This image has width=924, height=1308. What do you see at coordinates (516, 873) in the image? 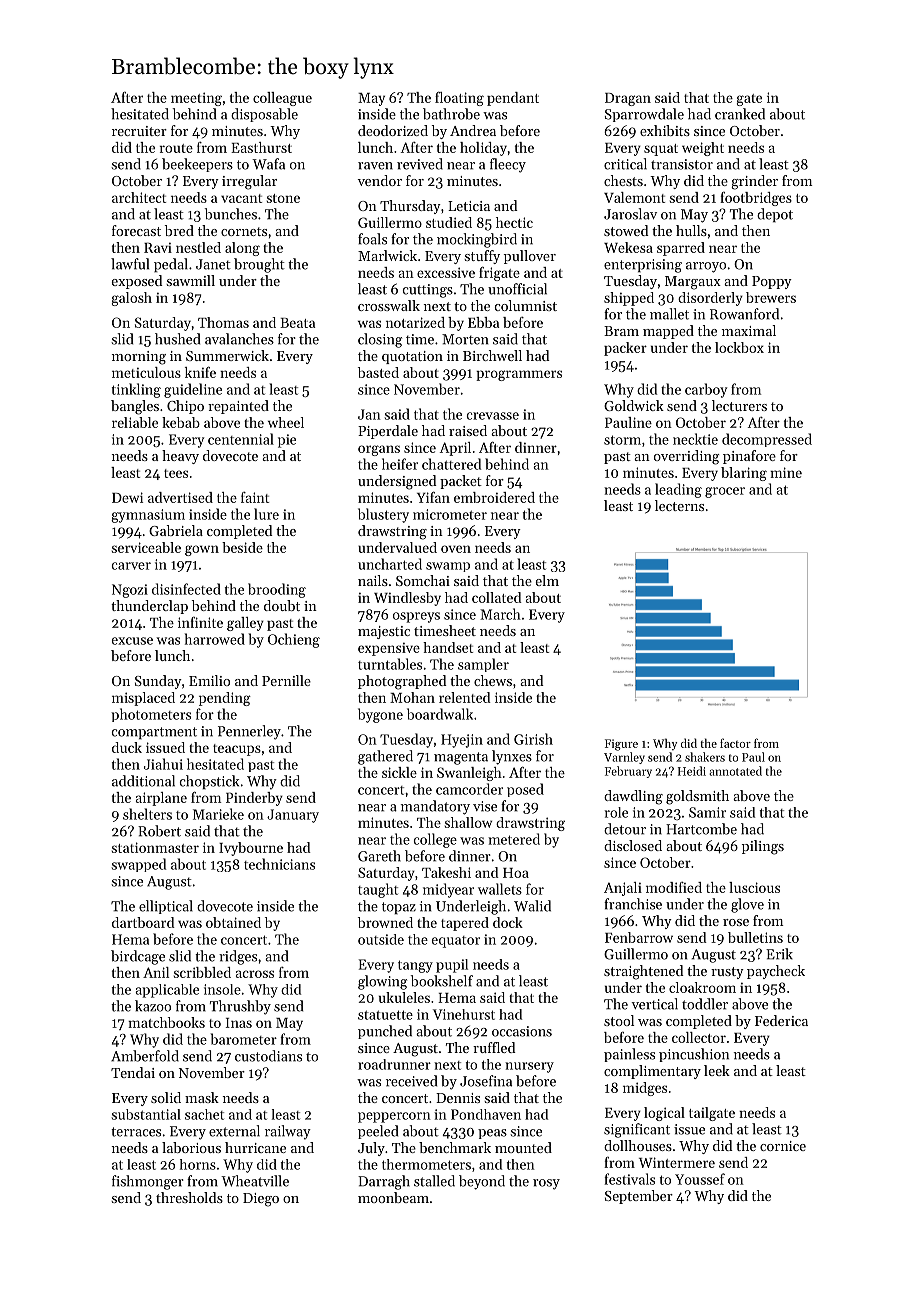
I see `Hoa` at bounding box center [516, 873].
